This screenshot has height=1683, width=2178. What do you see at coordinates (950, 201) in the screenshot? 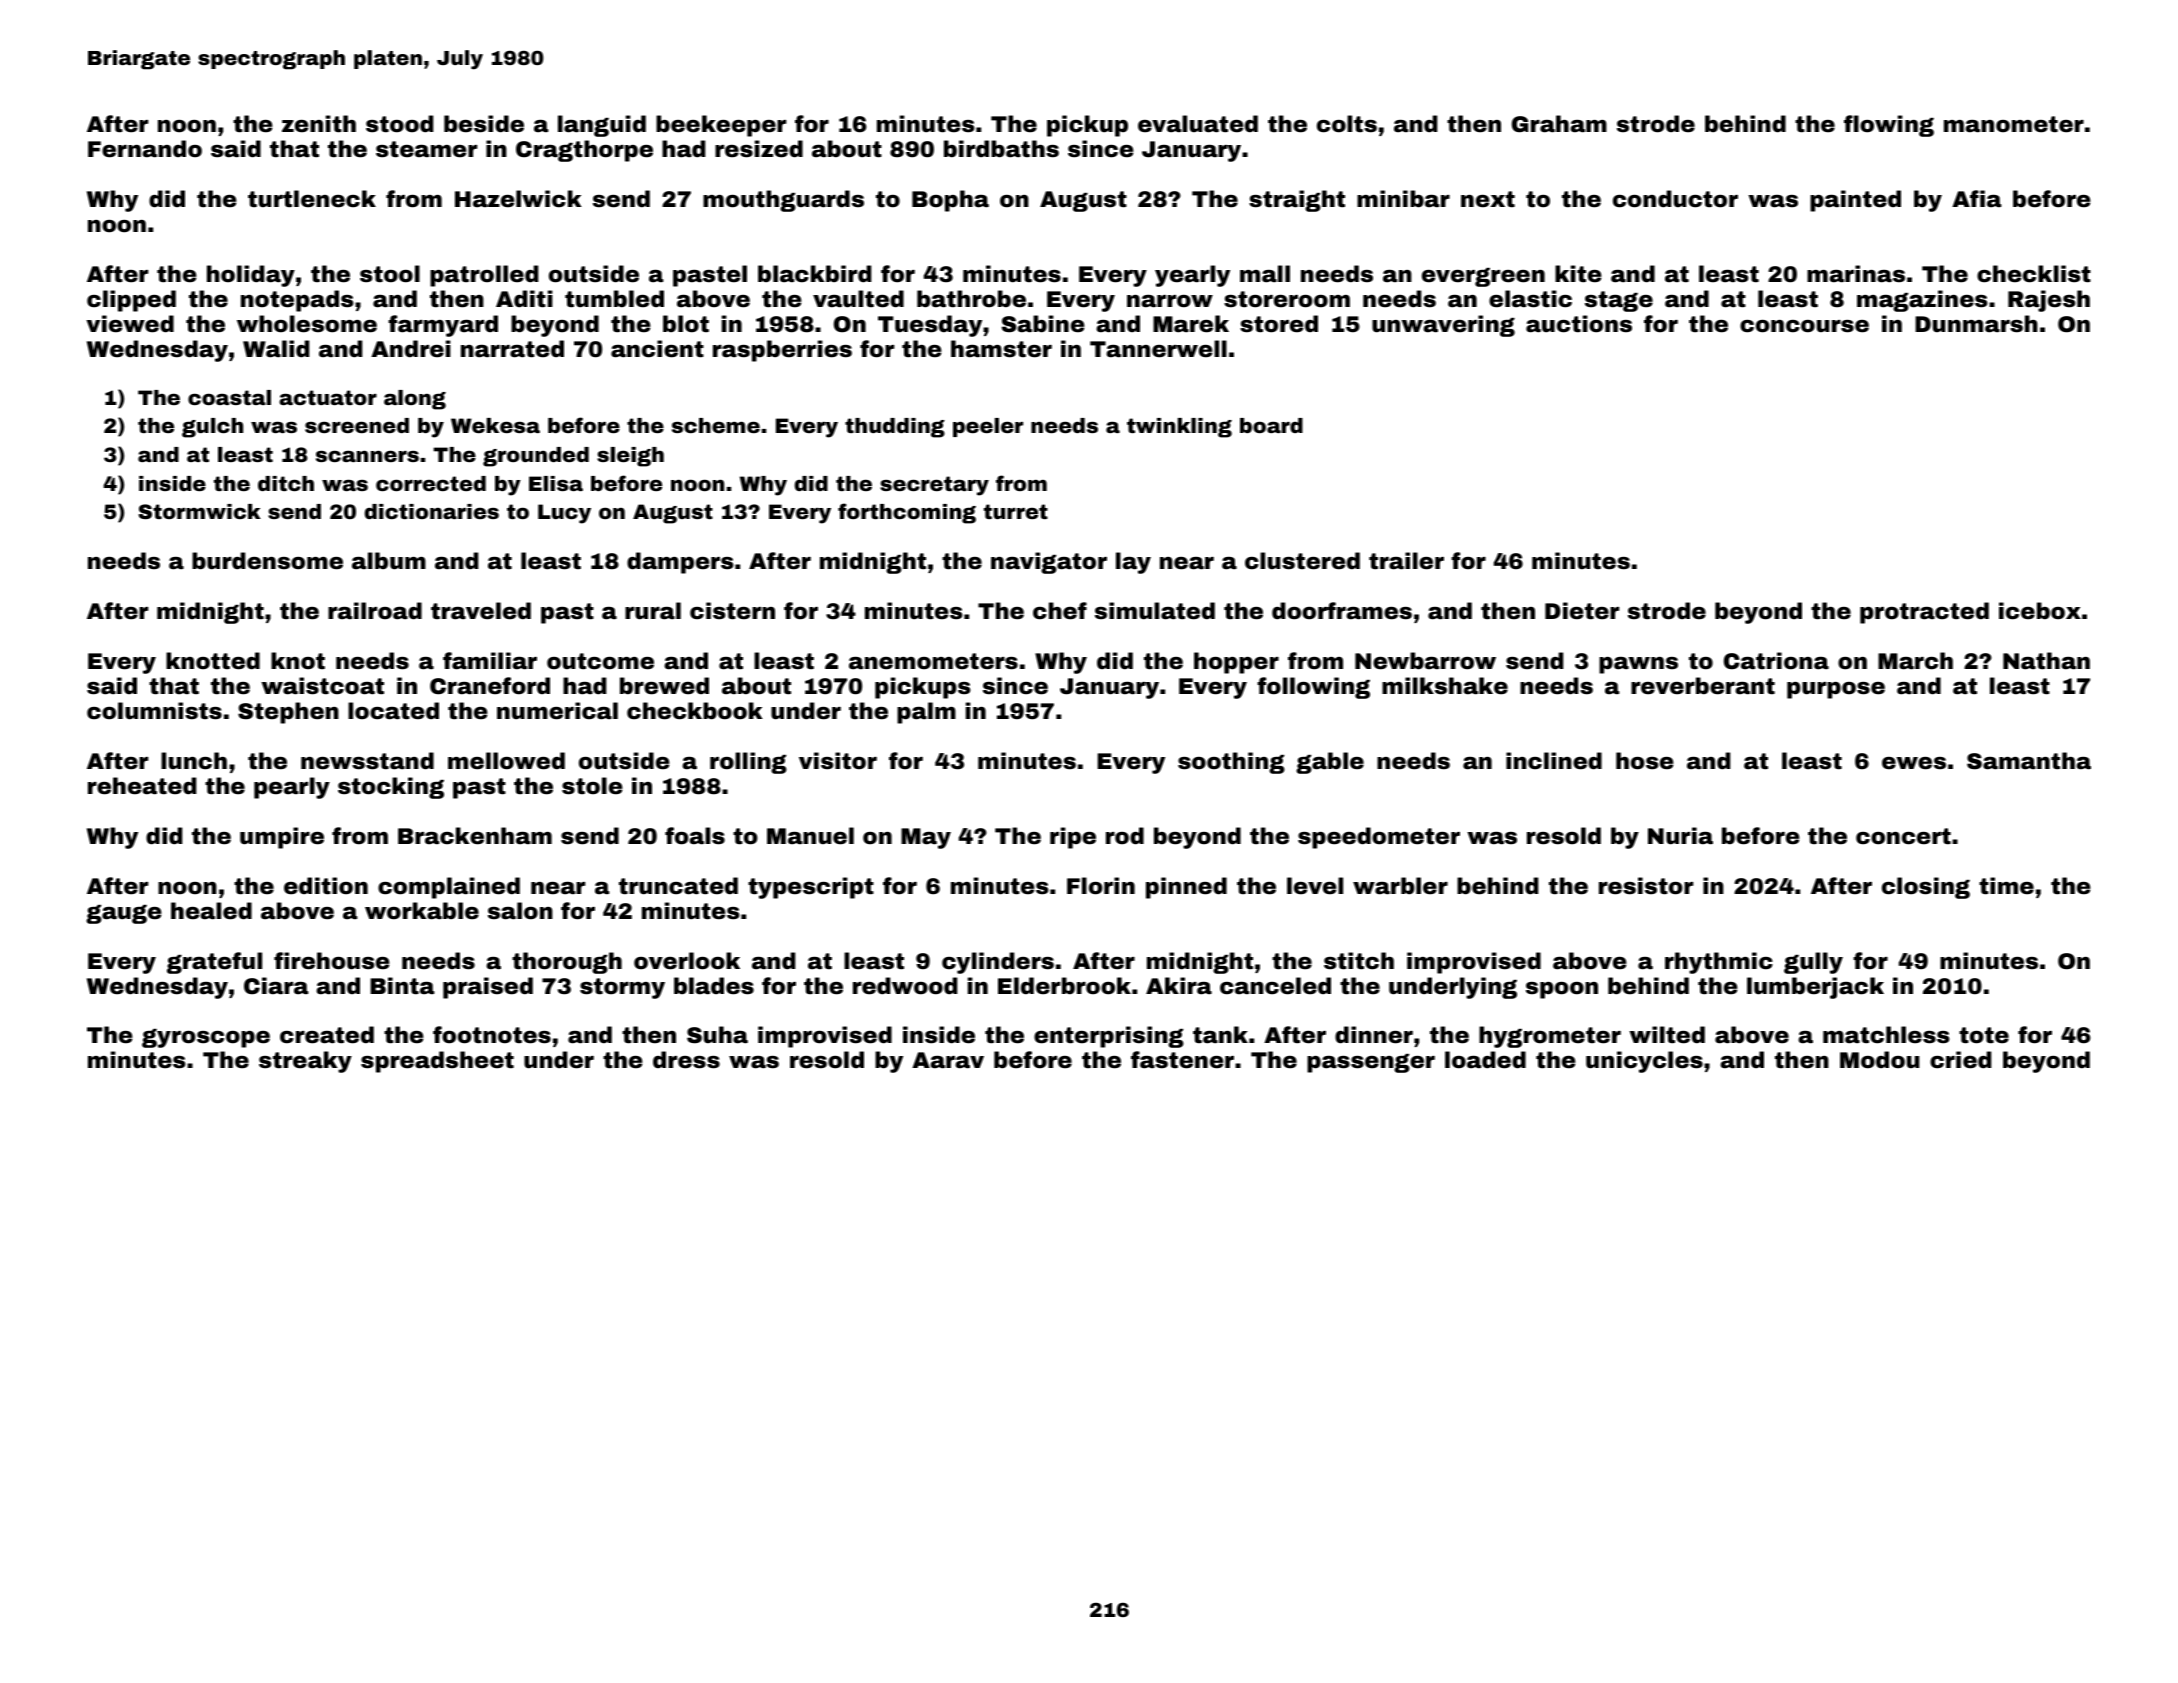
I see `Bopha` at bounding box center [950, 201].
